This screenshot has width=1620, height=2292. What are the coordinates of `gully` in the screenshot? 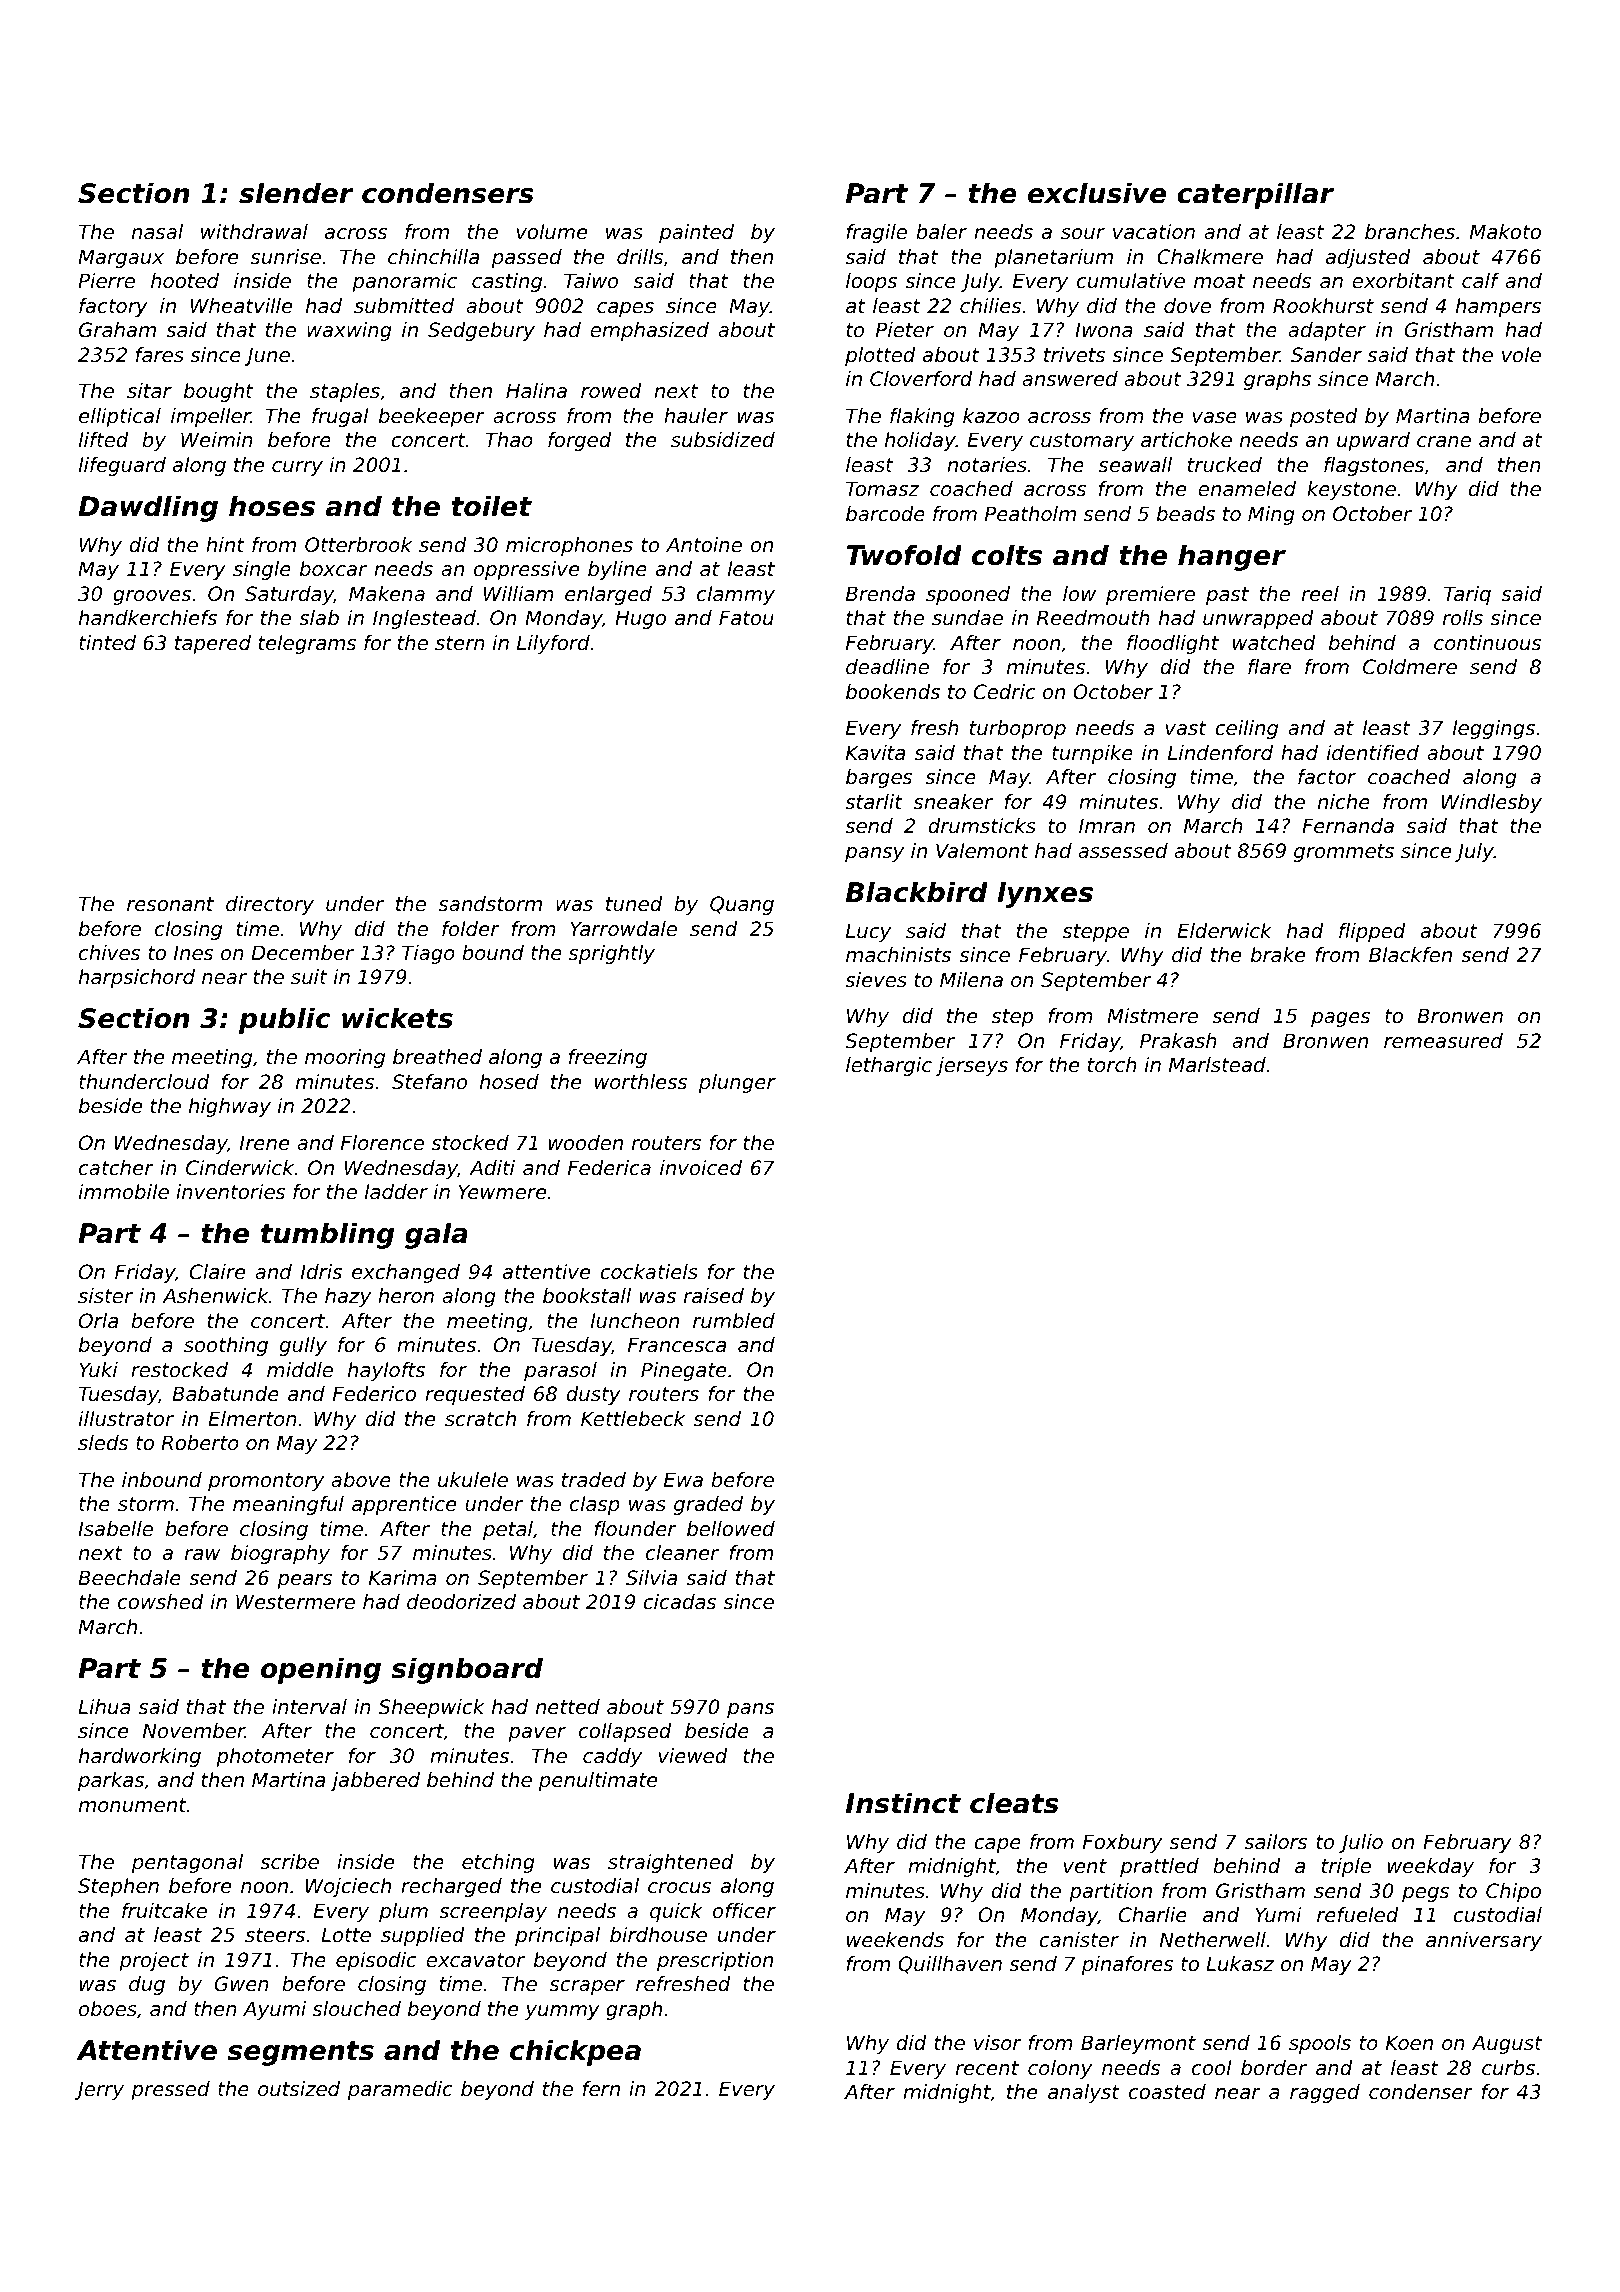 It's located at (303, 1346).
